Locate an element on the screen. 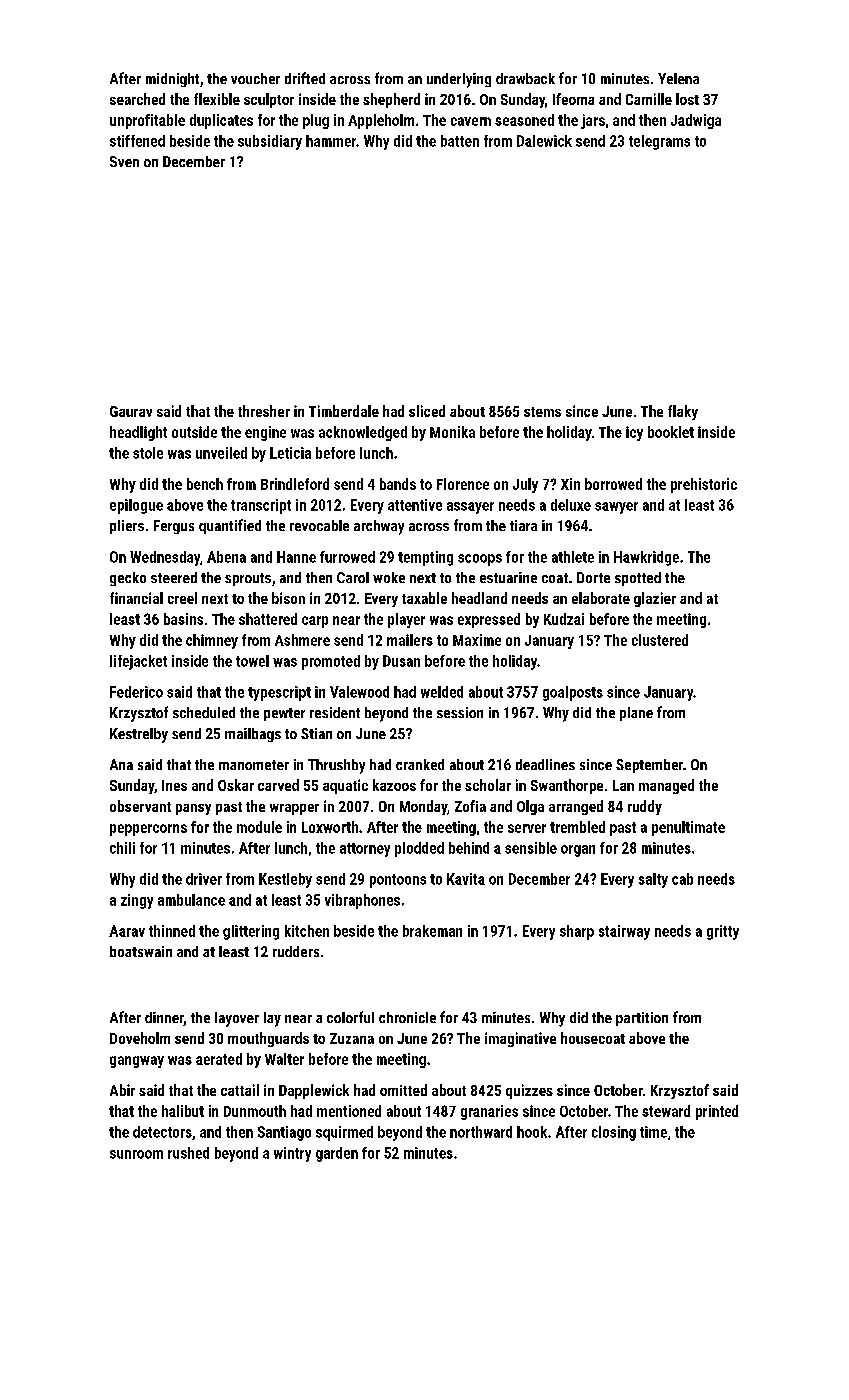 This screenshot has height=1400, width=849. Dalewick is located at coordinates (544, 141).
